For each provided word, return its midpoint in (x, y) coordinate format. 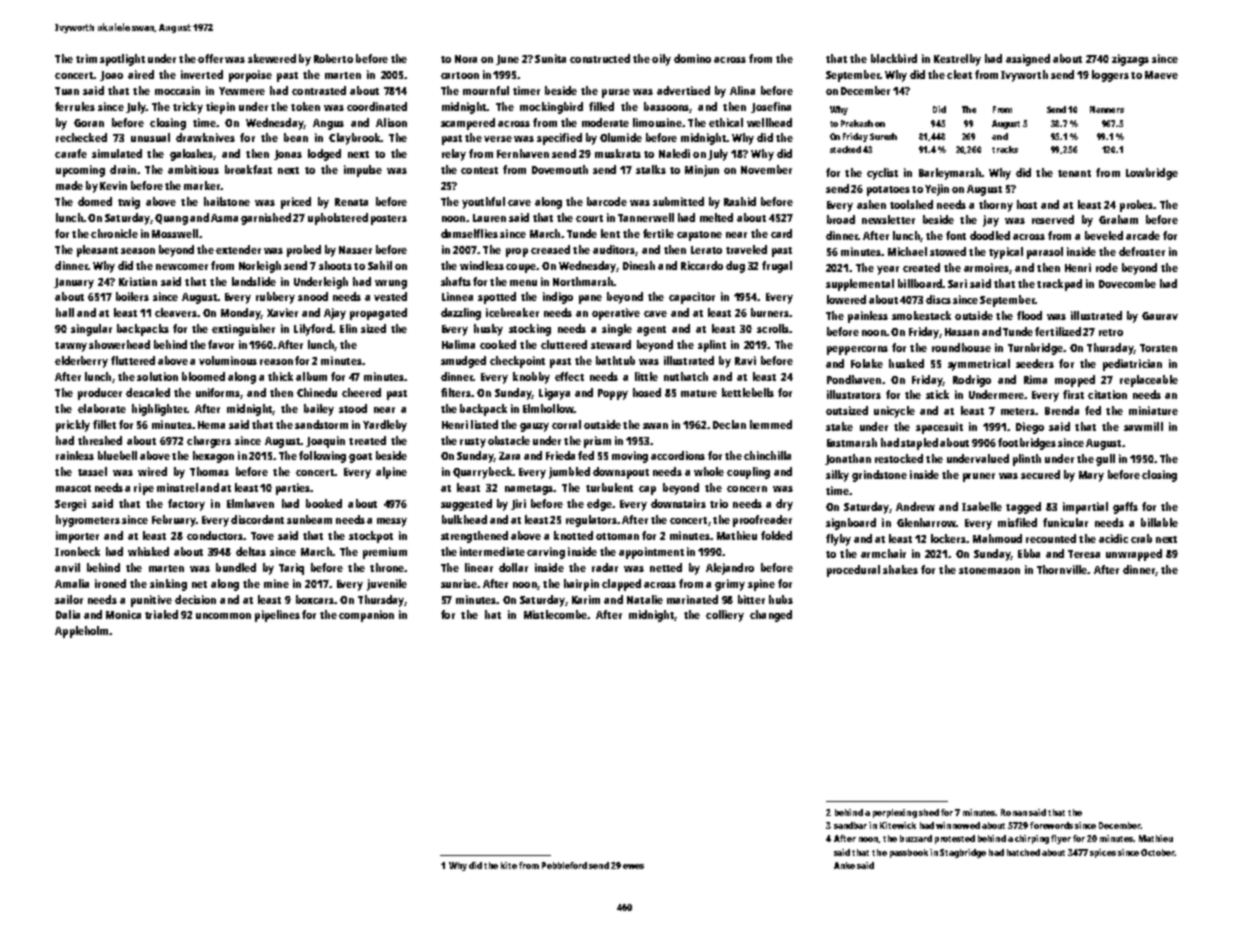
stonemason (989, 570)
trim (86, 58)
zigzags (1130, 60)
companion (366, 616)
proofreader (762, 521)
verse (498, 139)
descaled (148, 392)
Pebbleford (564, 865)
